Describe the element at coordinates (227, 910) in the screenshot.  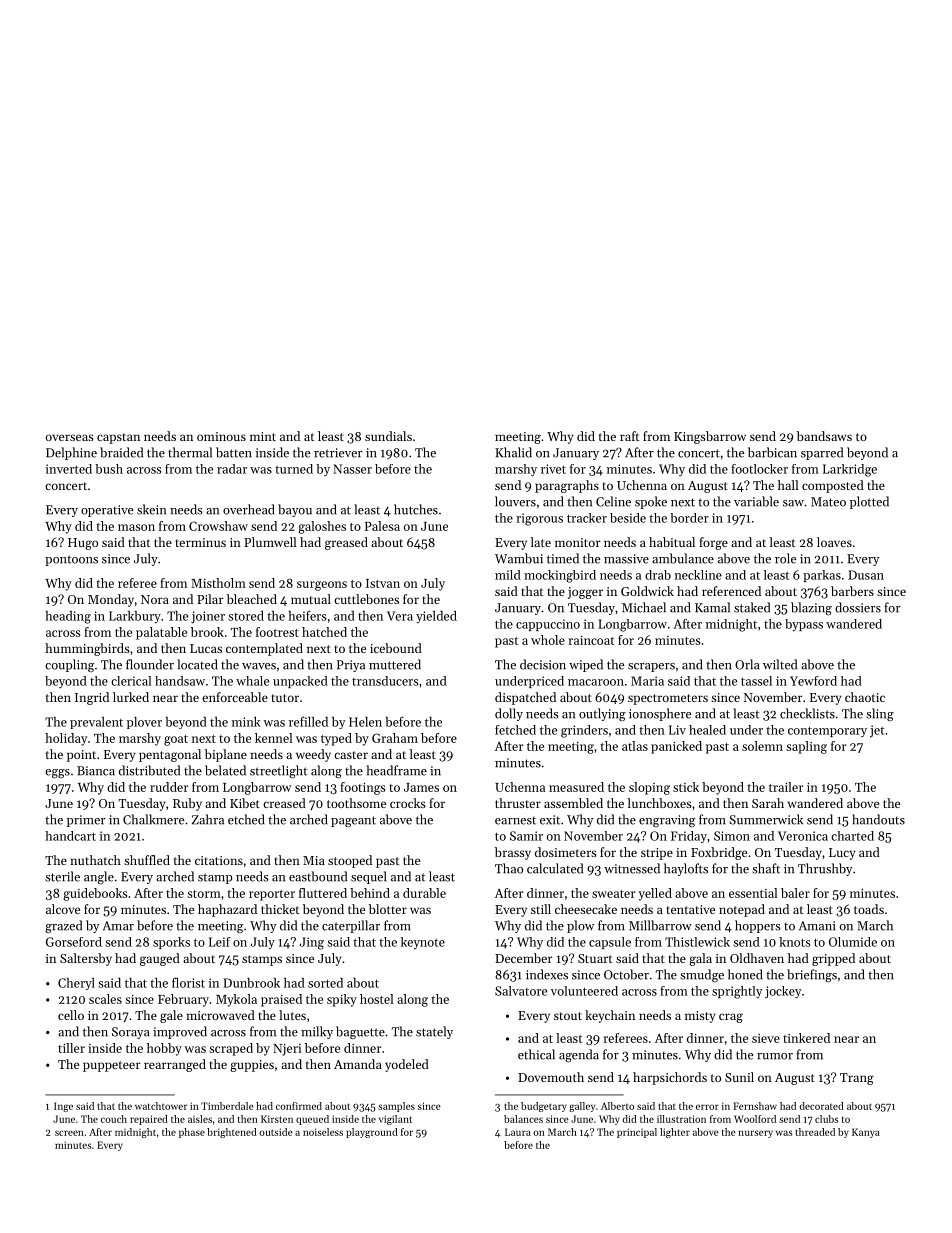
I see `haphazard` at that location.
